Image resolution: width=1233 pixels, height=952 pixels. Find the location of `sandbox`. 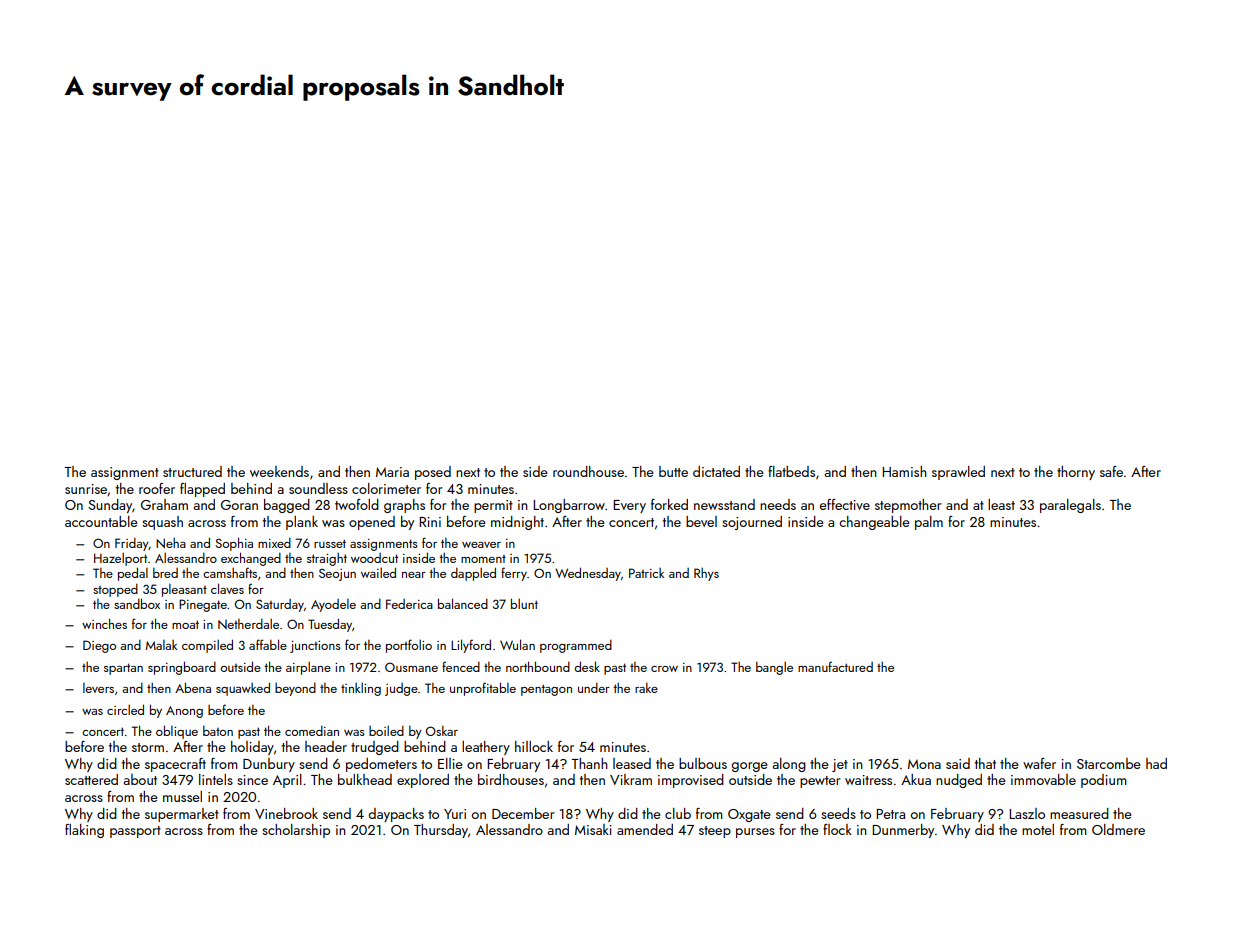

sandbox is located at coordinates (137, 603).
